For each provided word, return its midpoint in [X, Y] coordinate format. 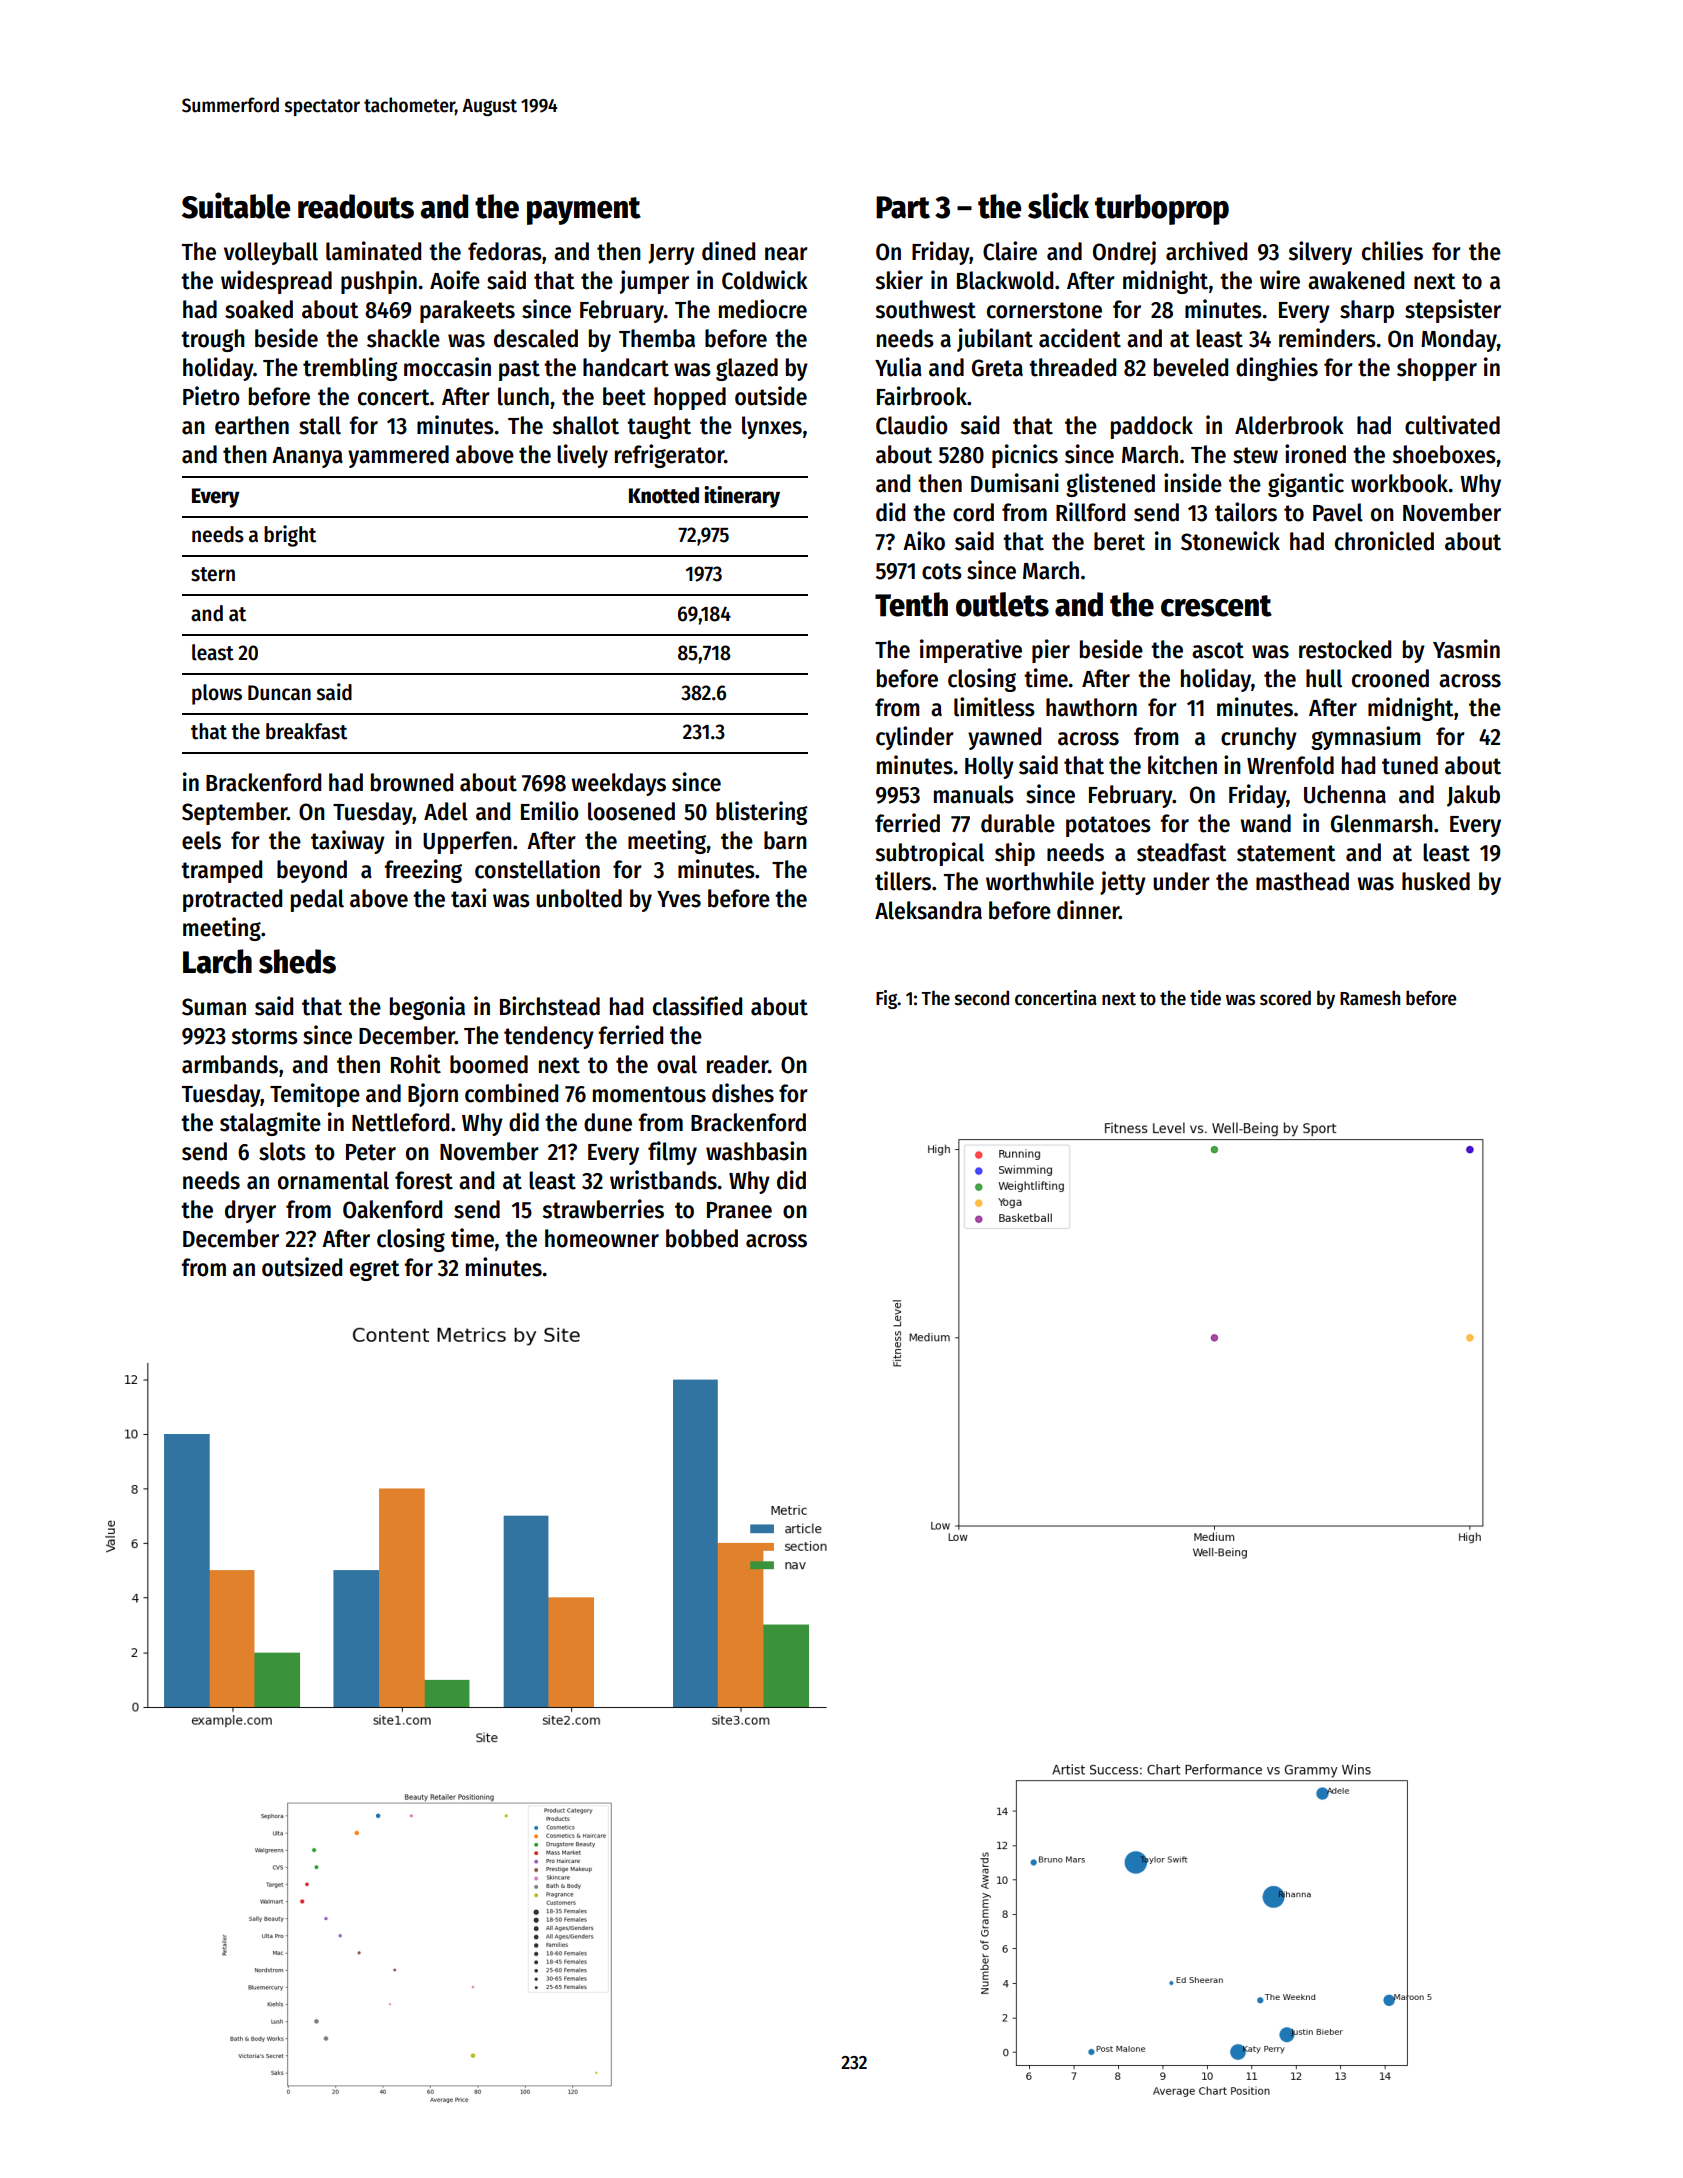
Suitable [236, 205]
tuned [1410, 765]
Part [903, 207]
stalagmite [270, 1124]
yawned [1004, 738]
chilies [1392, 251]
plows [217, 694]
